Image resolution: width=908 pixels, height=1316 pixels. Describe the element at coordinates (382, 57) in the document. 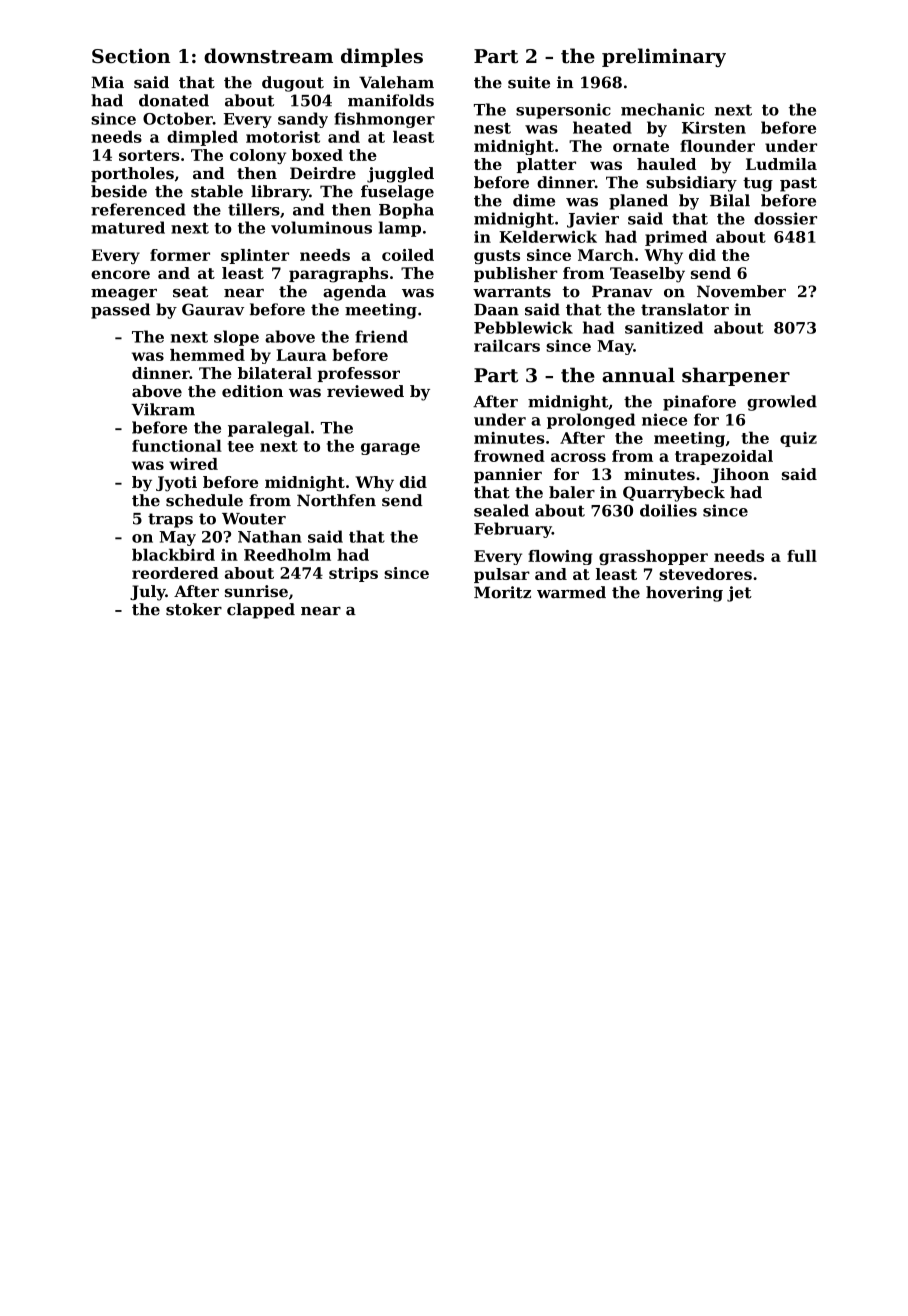

I see `dimples` at that location.
